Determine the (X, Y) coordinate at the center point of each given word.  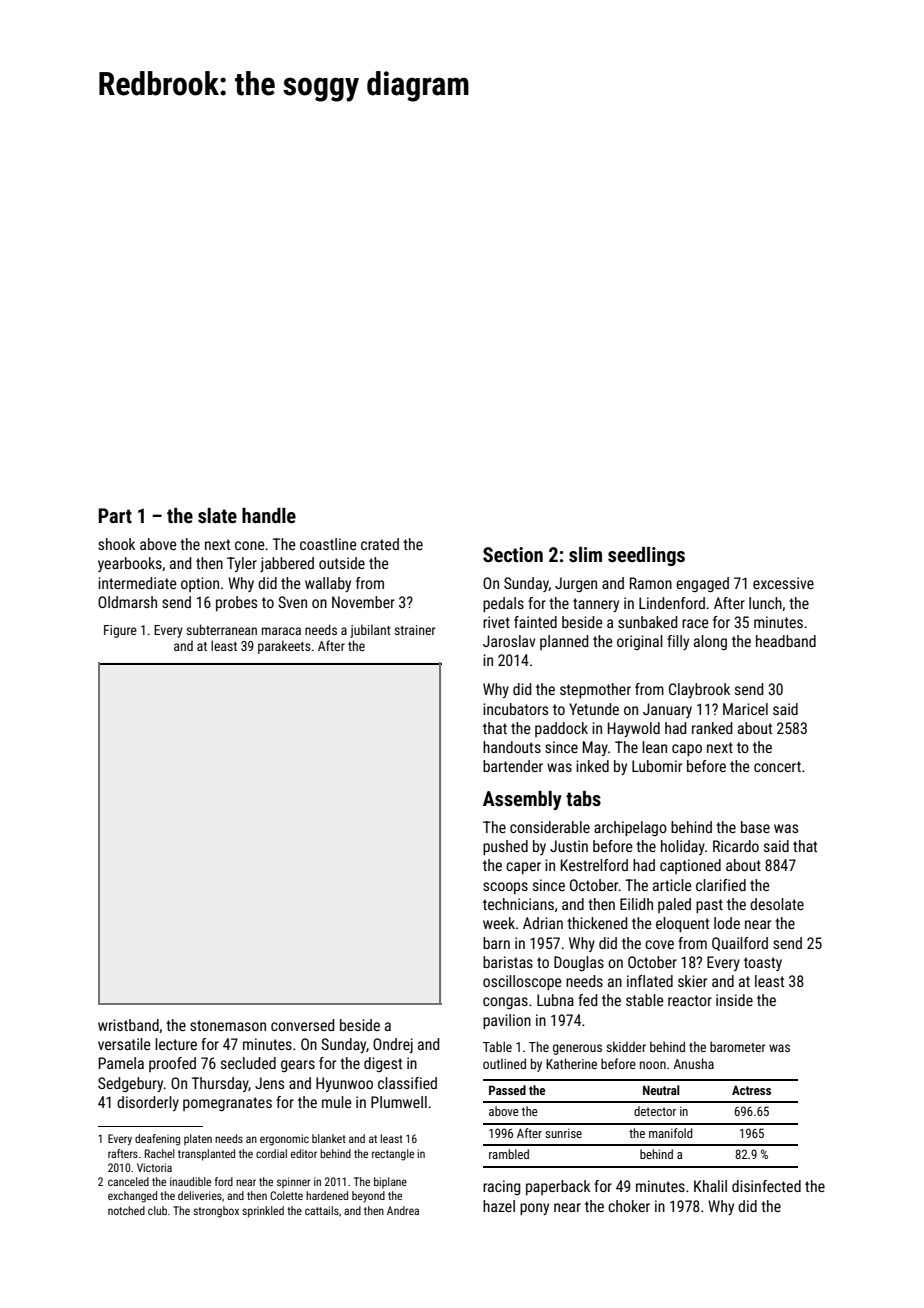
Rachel (160, 1153)
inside (734, 1000)
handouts (512, 747)
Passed (507, 1090)
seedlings (646, 556)
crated (380, 544)
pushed (505, 847)
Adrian (543, 923)
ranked (712, 728)
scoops (505, 888)
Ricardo (736, 846)
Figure (120, 631)
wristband (128, 1025)
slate (217, 515)
